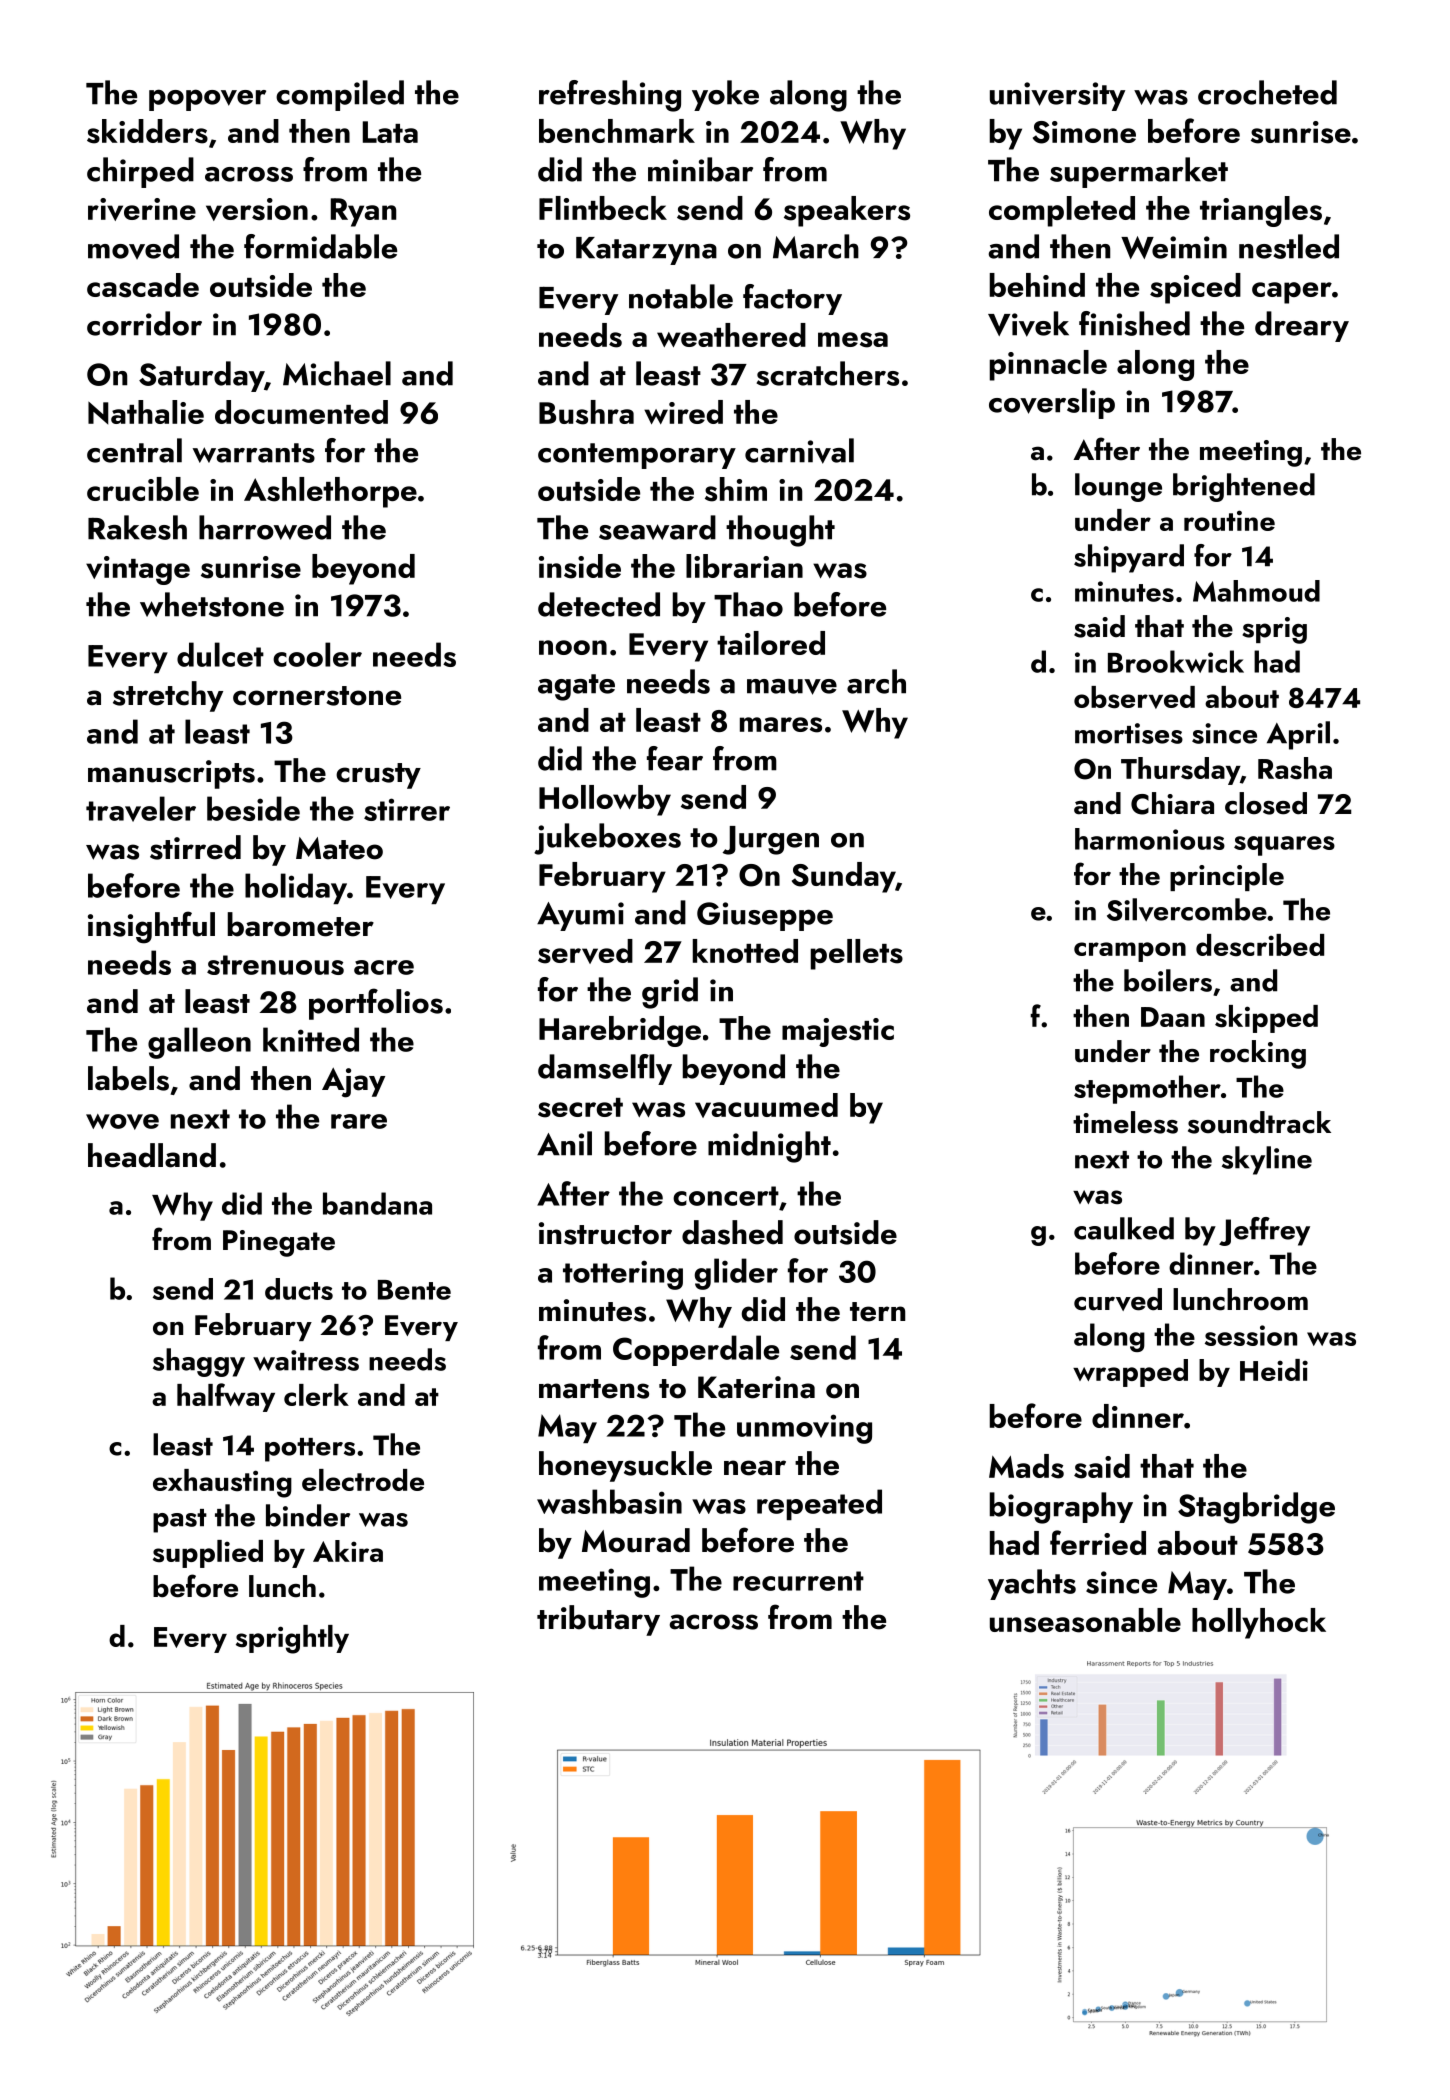  Describe the element at coordinates (195, 847) in the page. I see `stirred` at that location.
